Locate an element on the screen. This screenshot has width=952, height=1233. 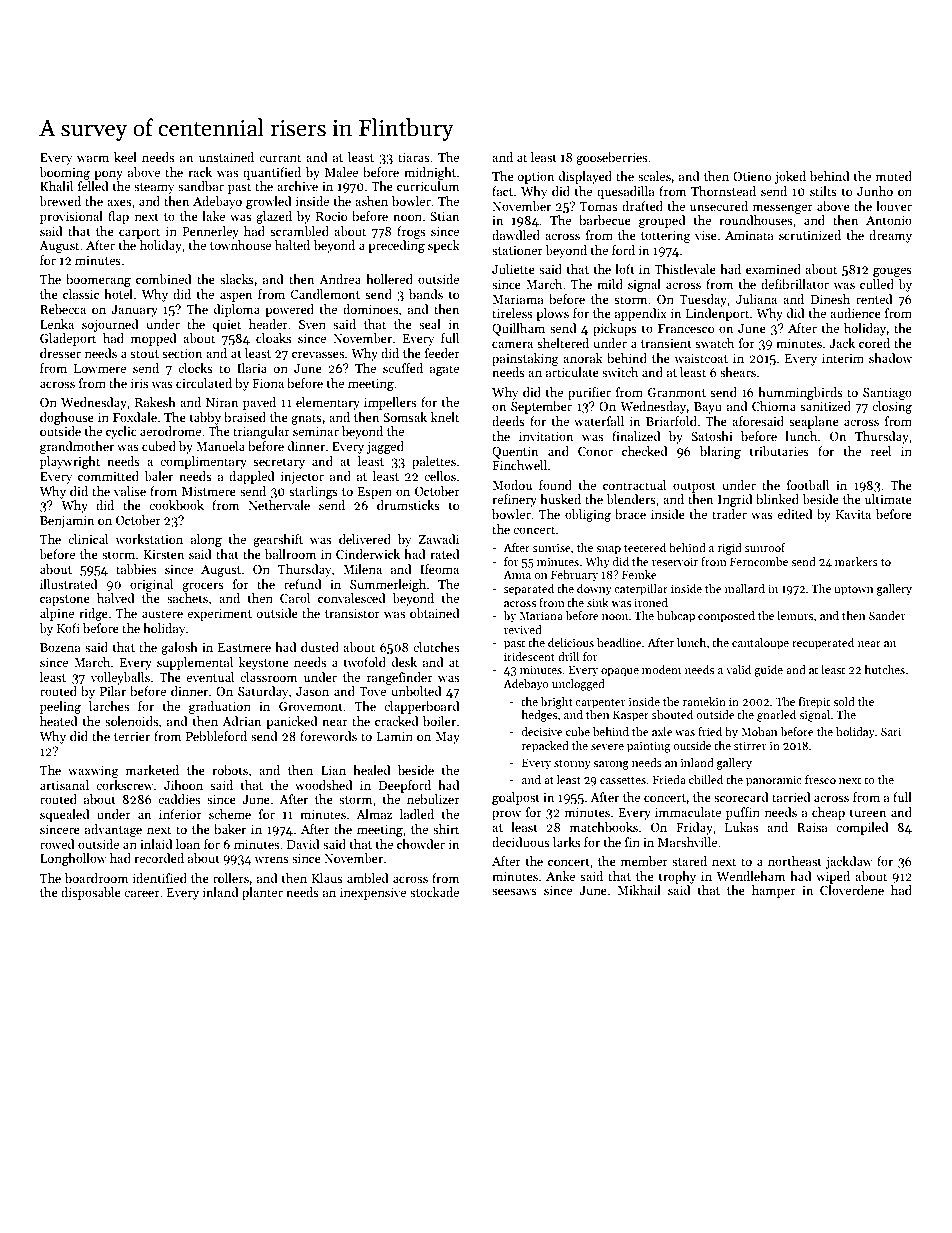
healed is located at coordinates (372, 770).
